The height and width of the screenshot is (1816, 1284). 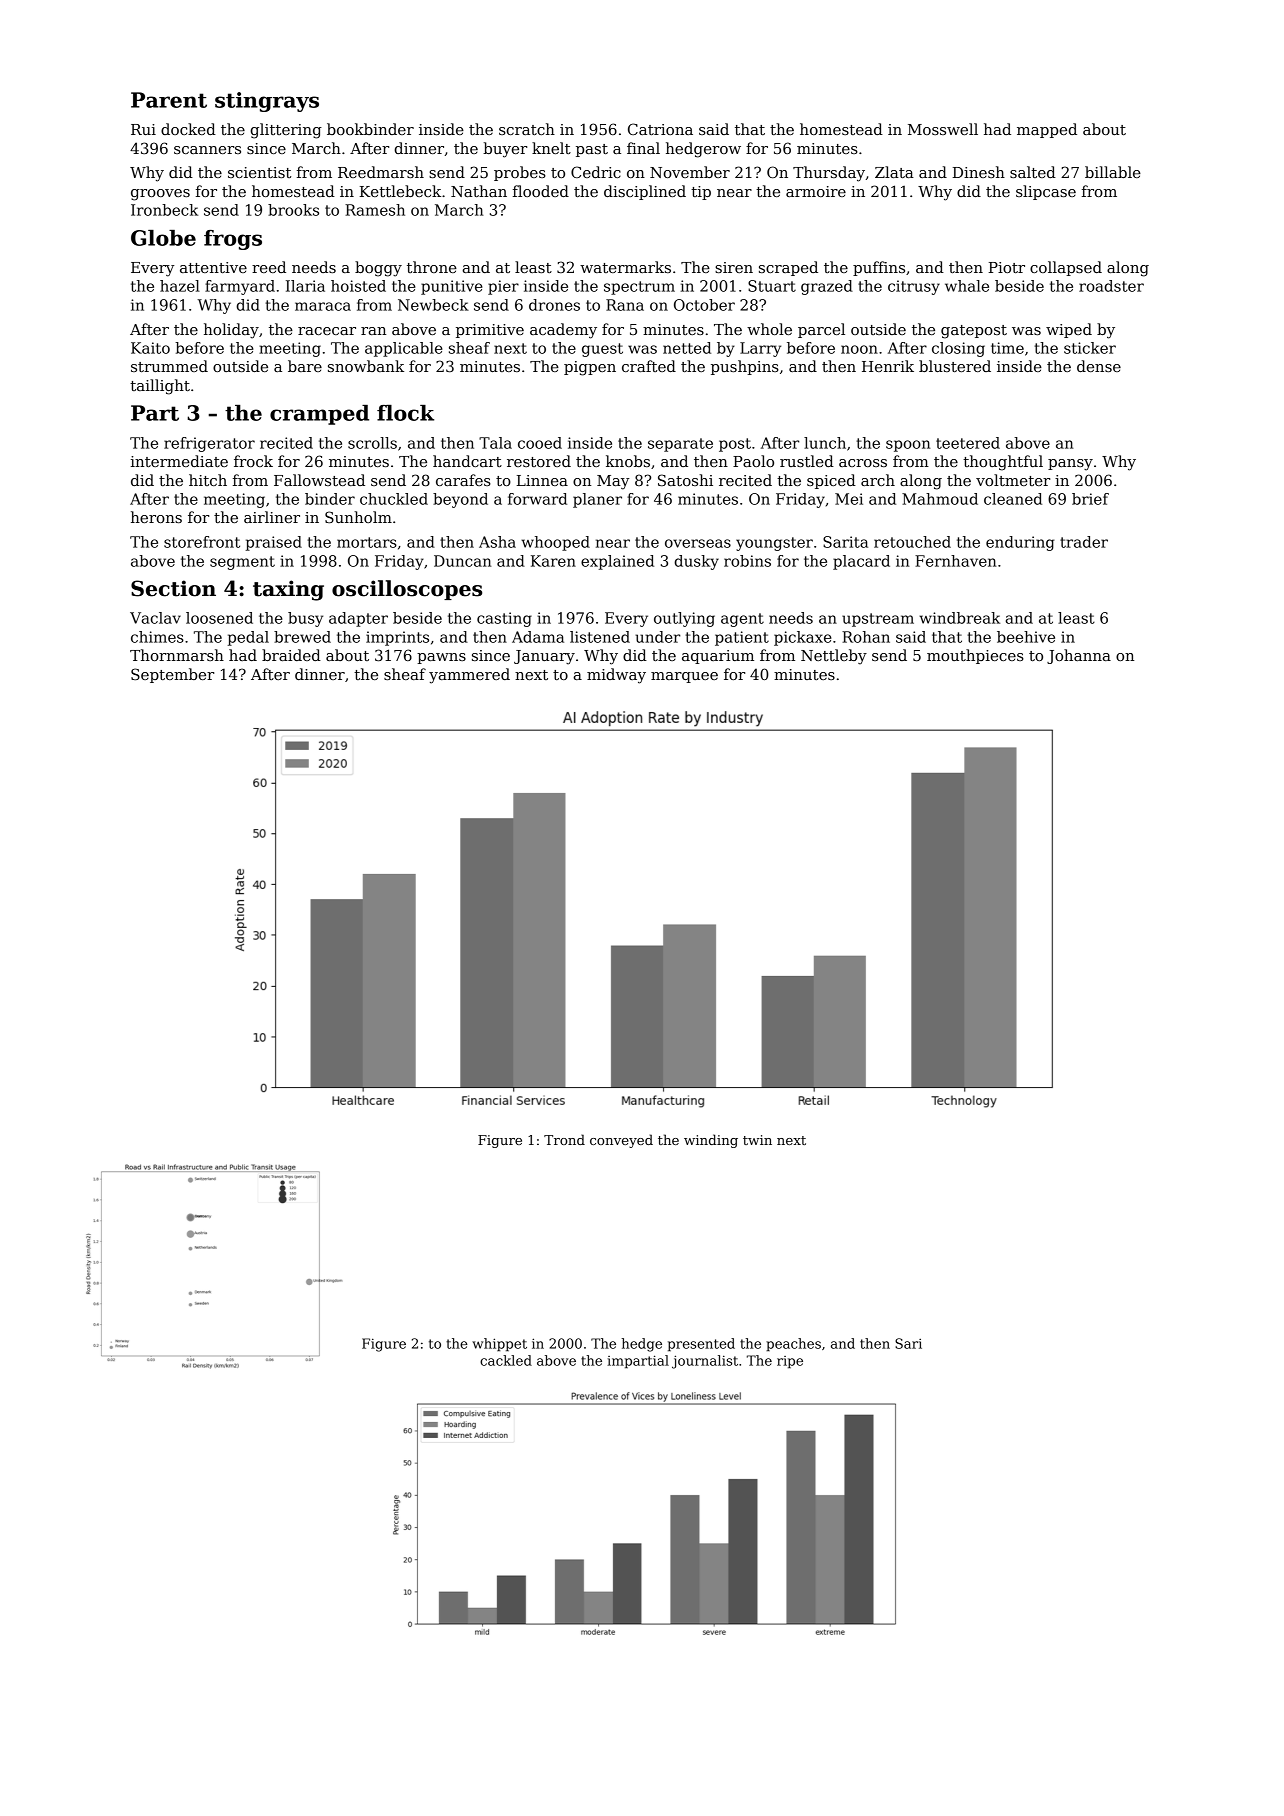 What do you see at coordinates (1079, 656) in the screenshot?
I see `Johanna` at bounding box center [1079, 656].
